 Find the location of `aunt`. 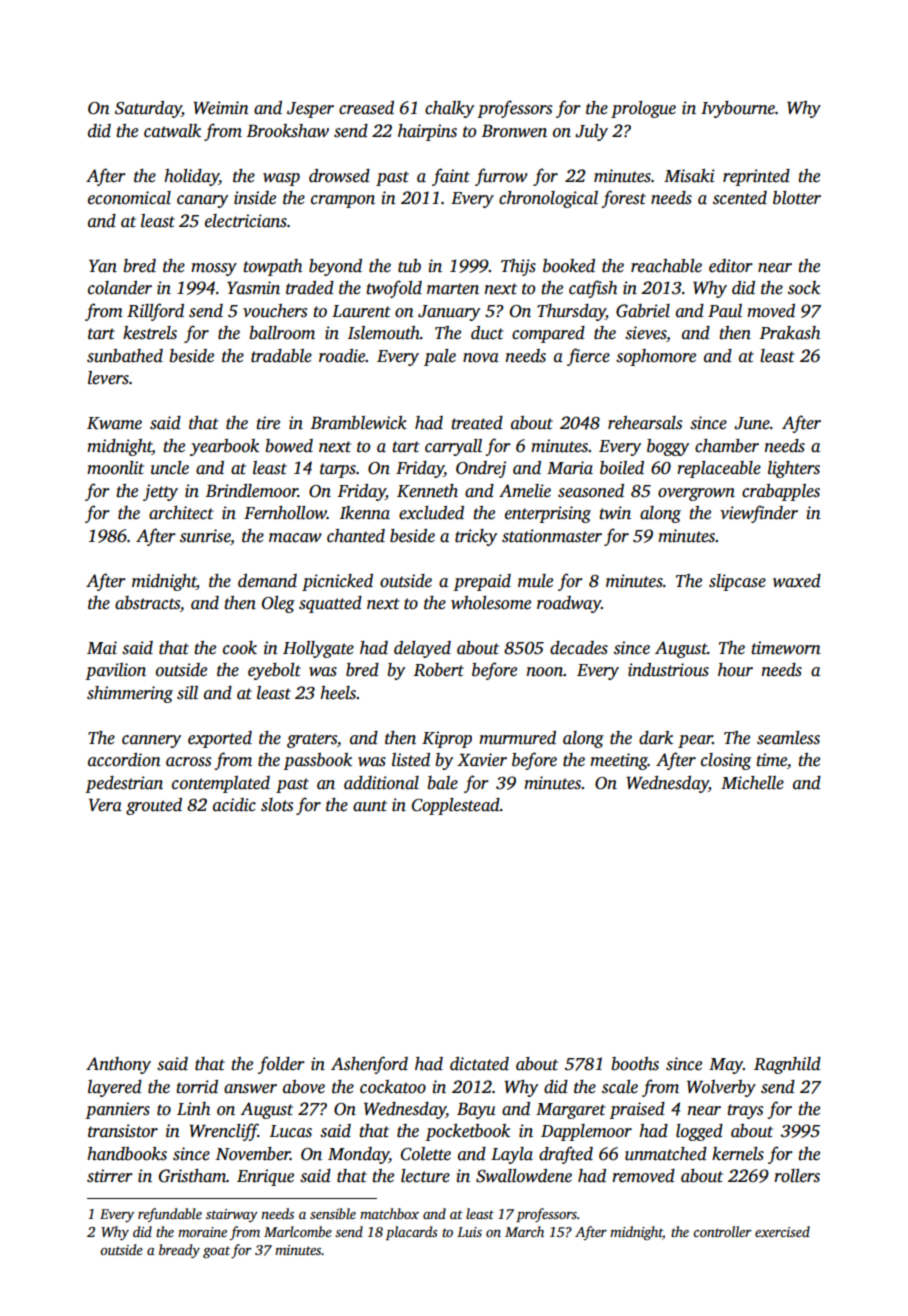

aunt is located at coordinates (370, 806).
